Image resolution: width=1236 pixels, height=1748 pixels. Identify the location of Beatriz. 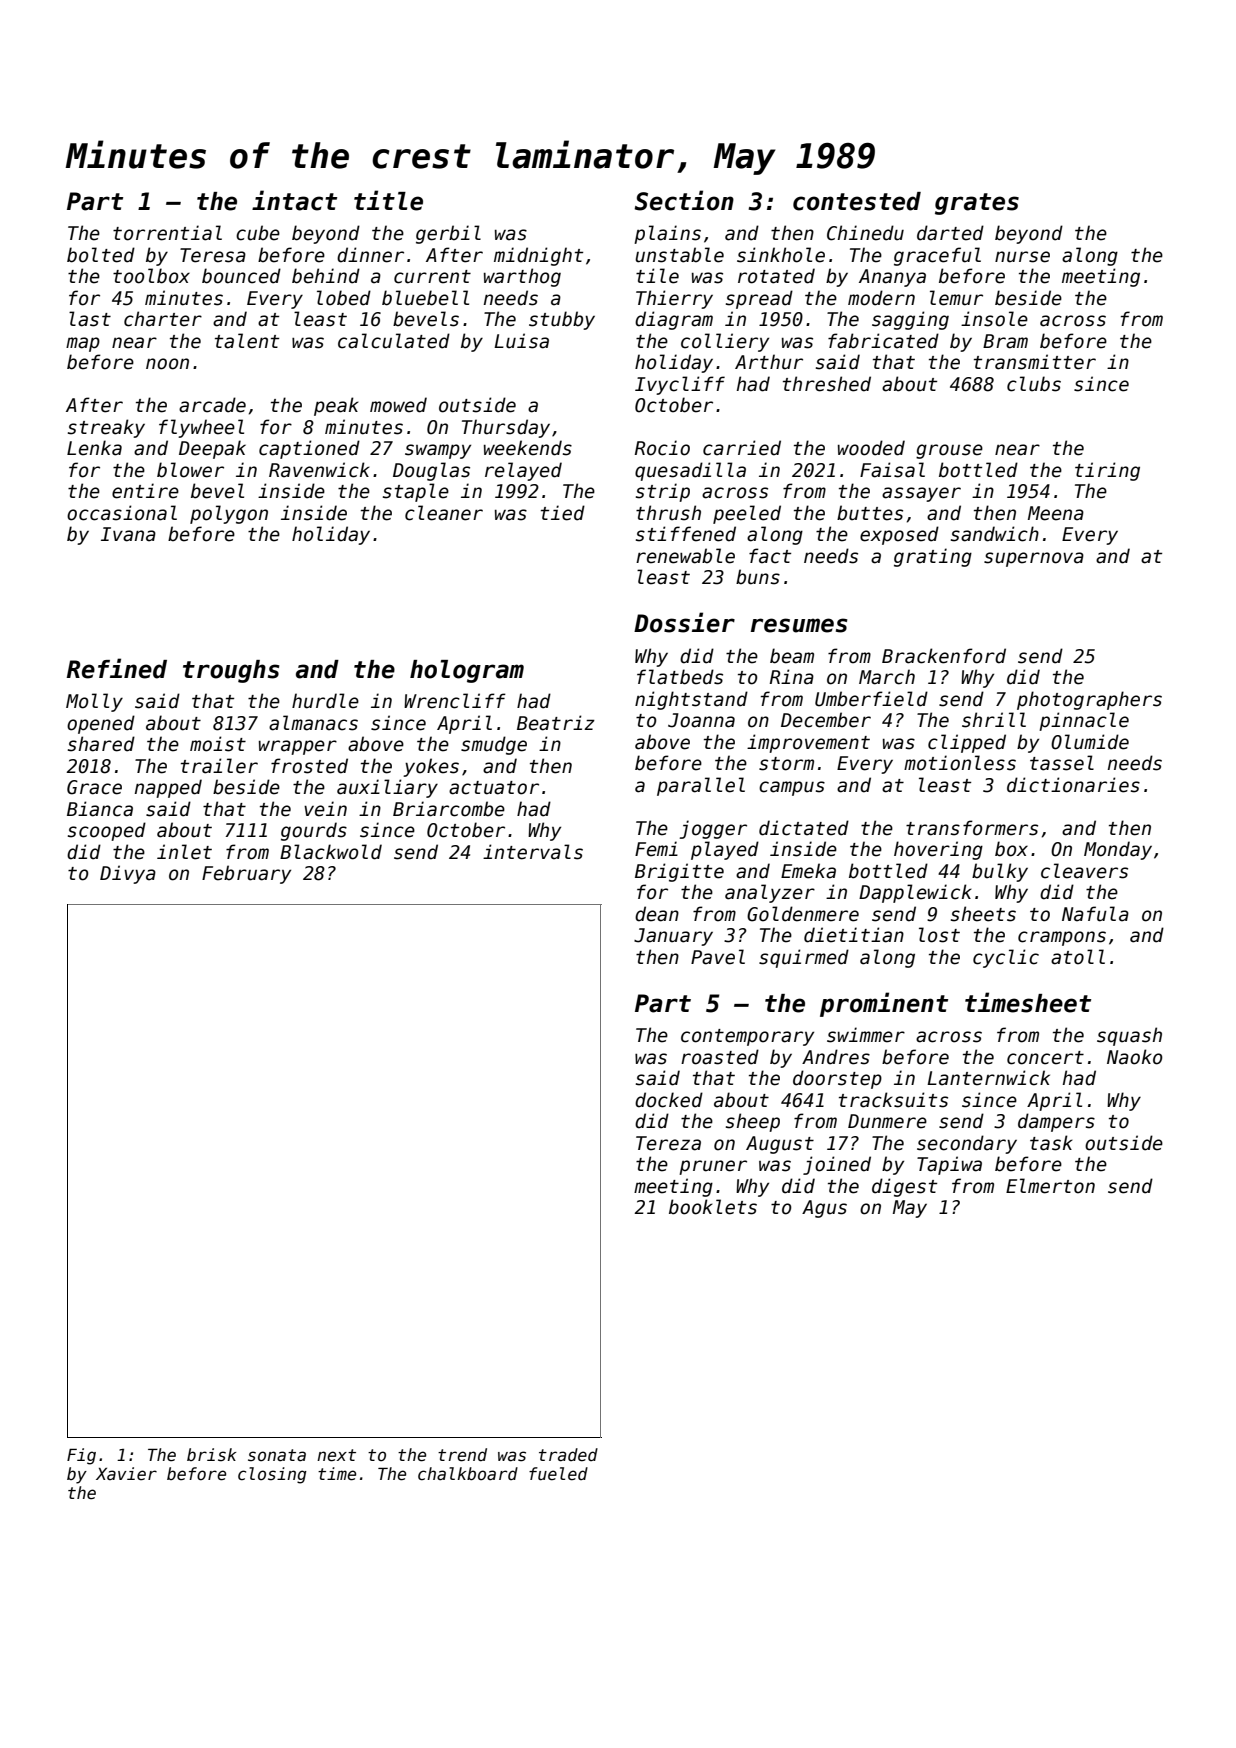
(556, 723).
